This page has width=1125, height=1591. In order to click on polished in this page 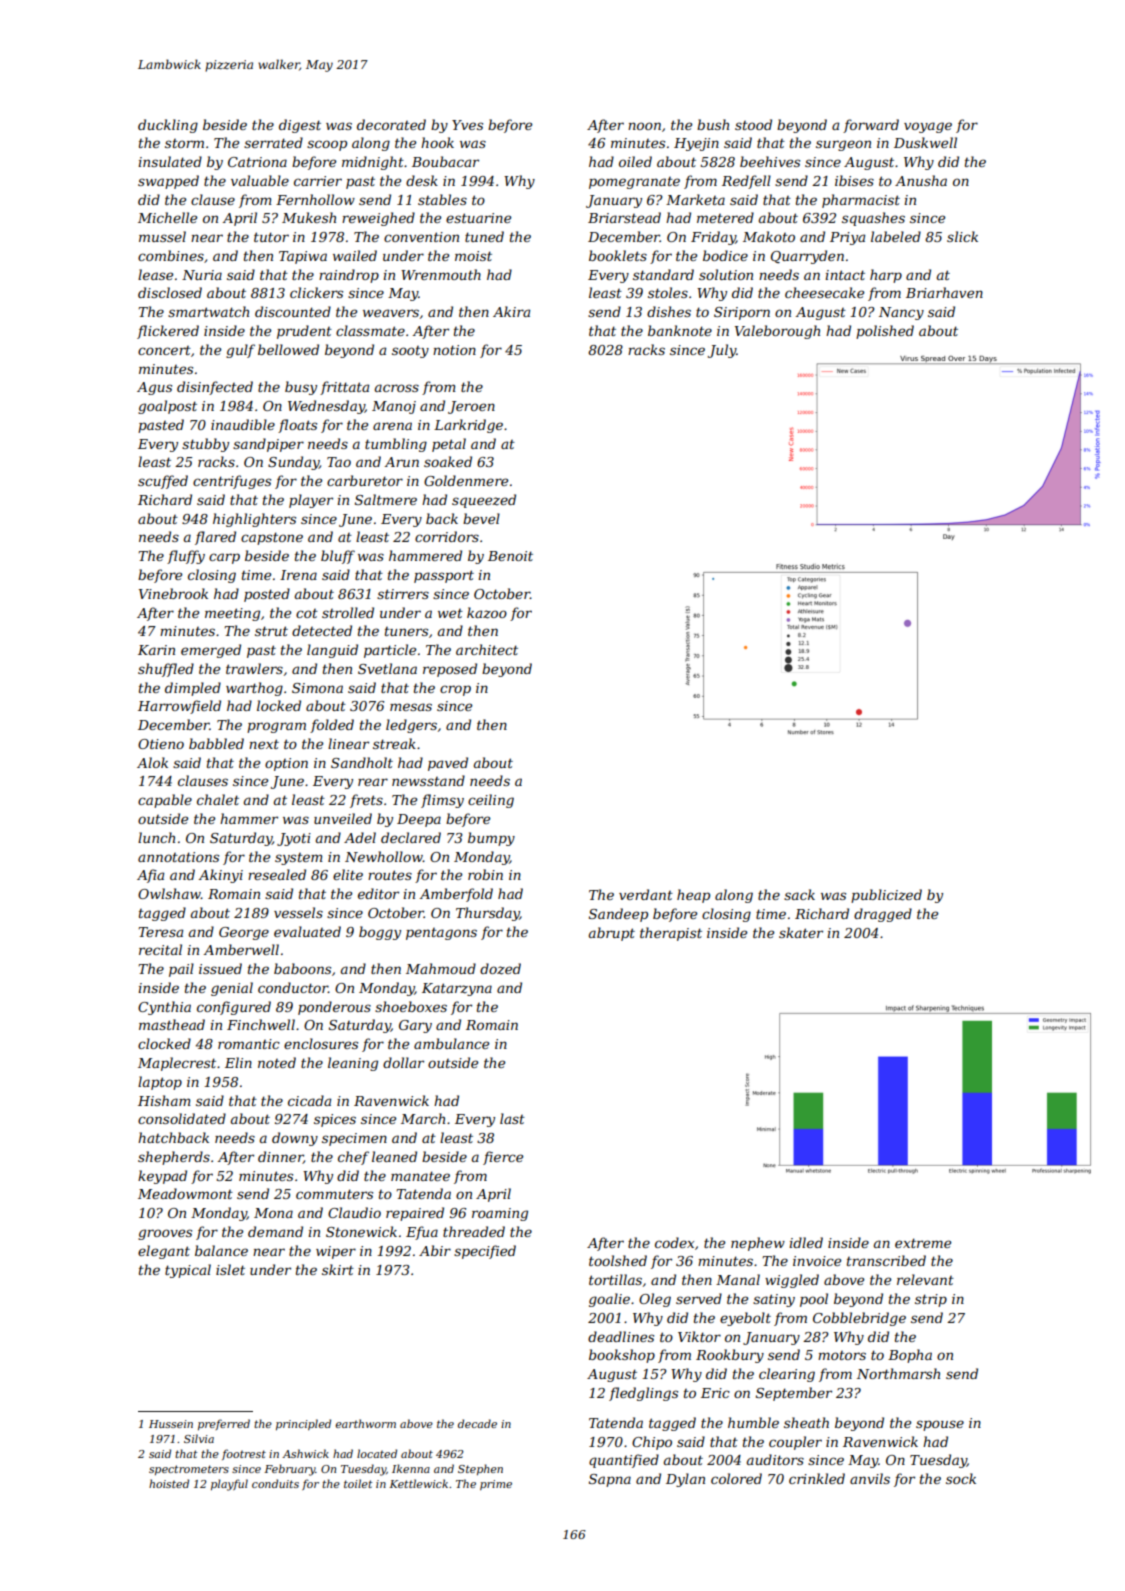, I will do `click(885, 332)`.
